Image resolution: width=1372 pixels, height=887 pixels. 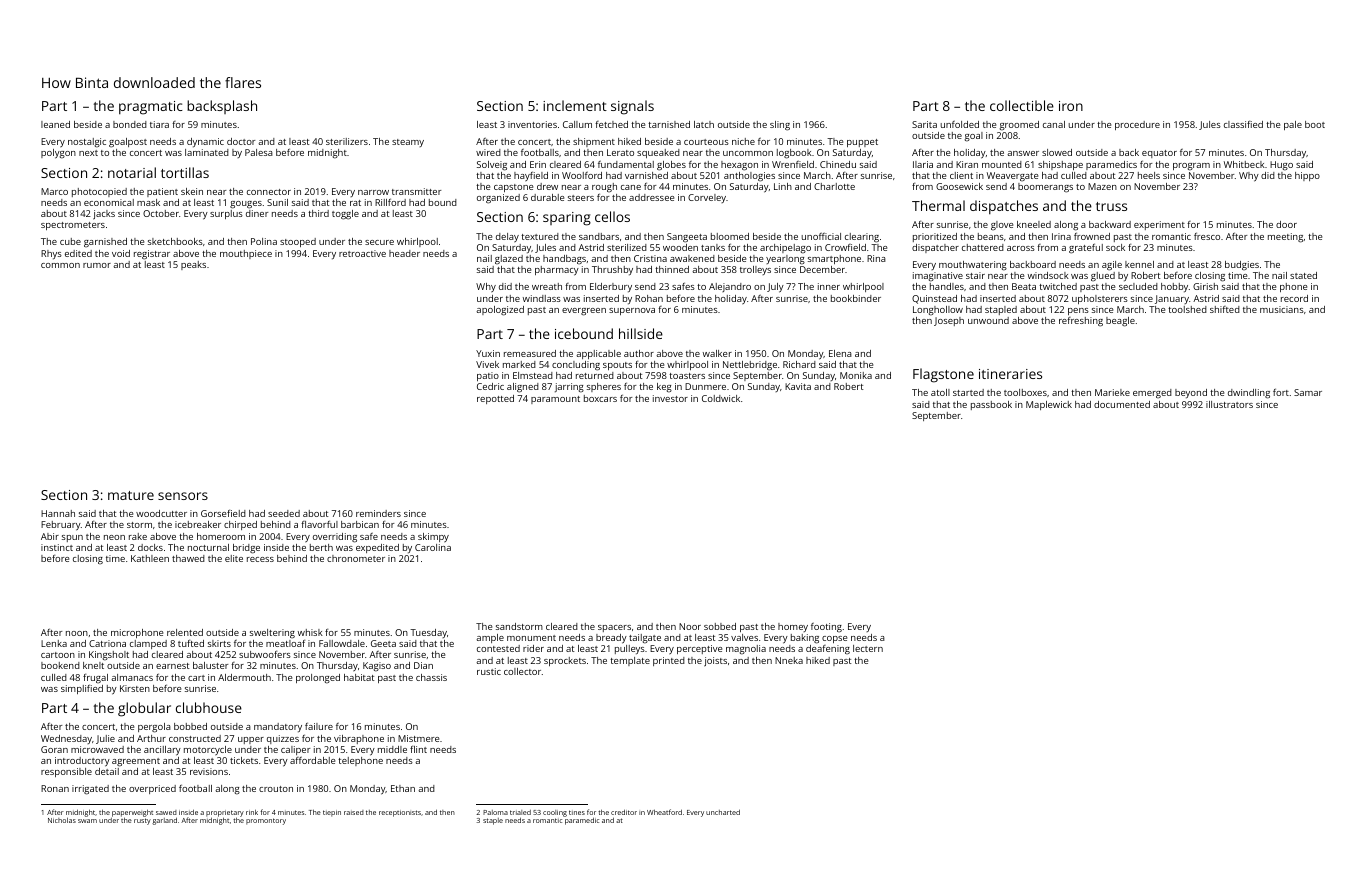 What do you see at coordinates (377, 667) in the image?
I see `Kagiso` at bounding box center [377, 667].
